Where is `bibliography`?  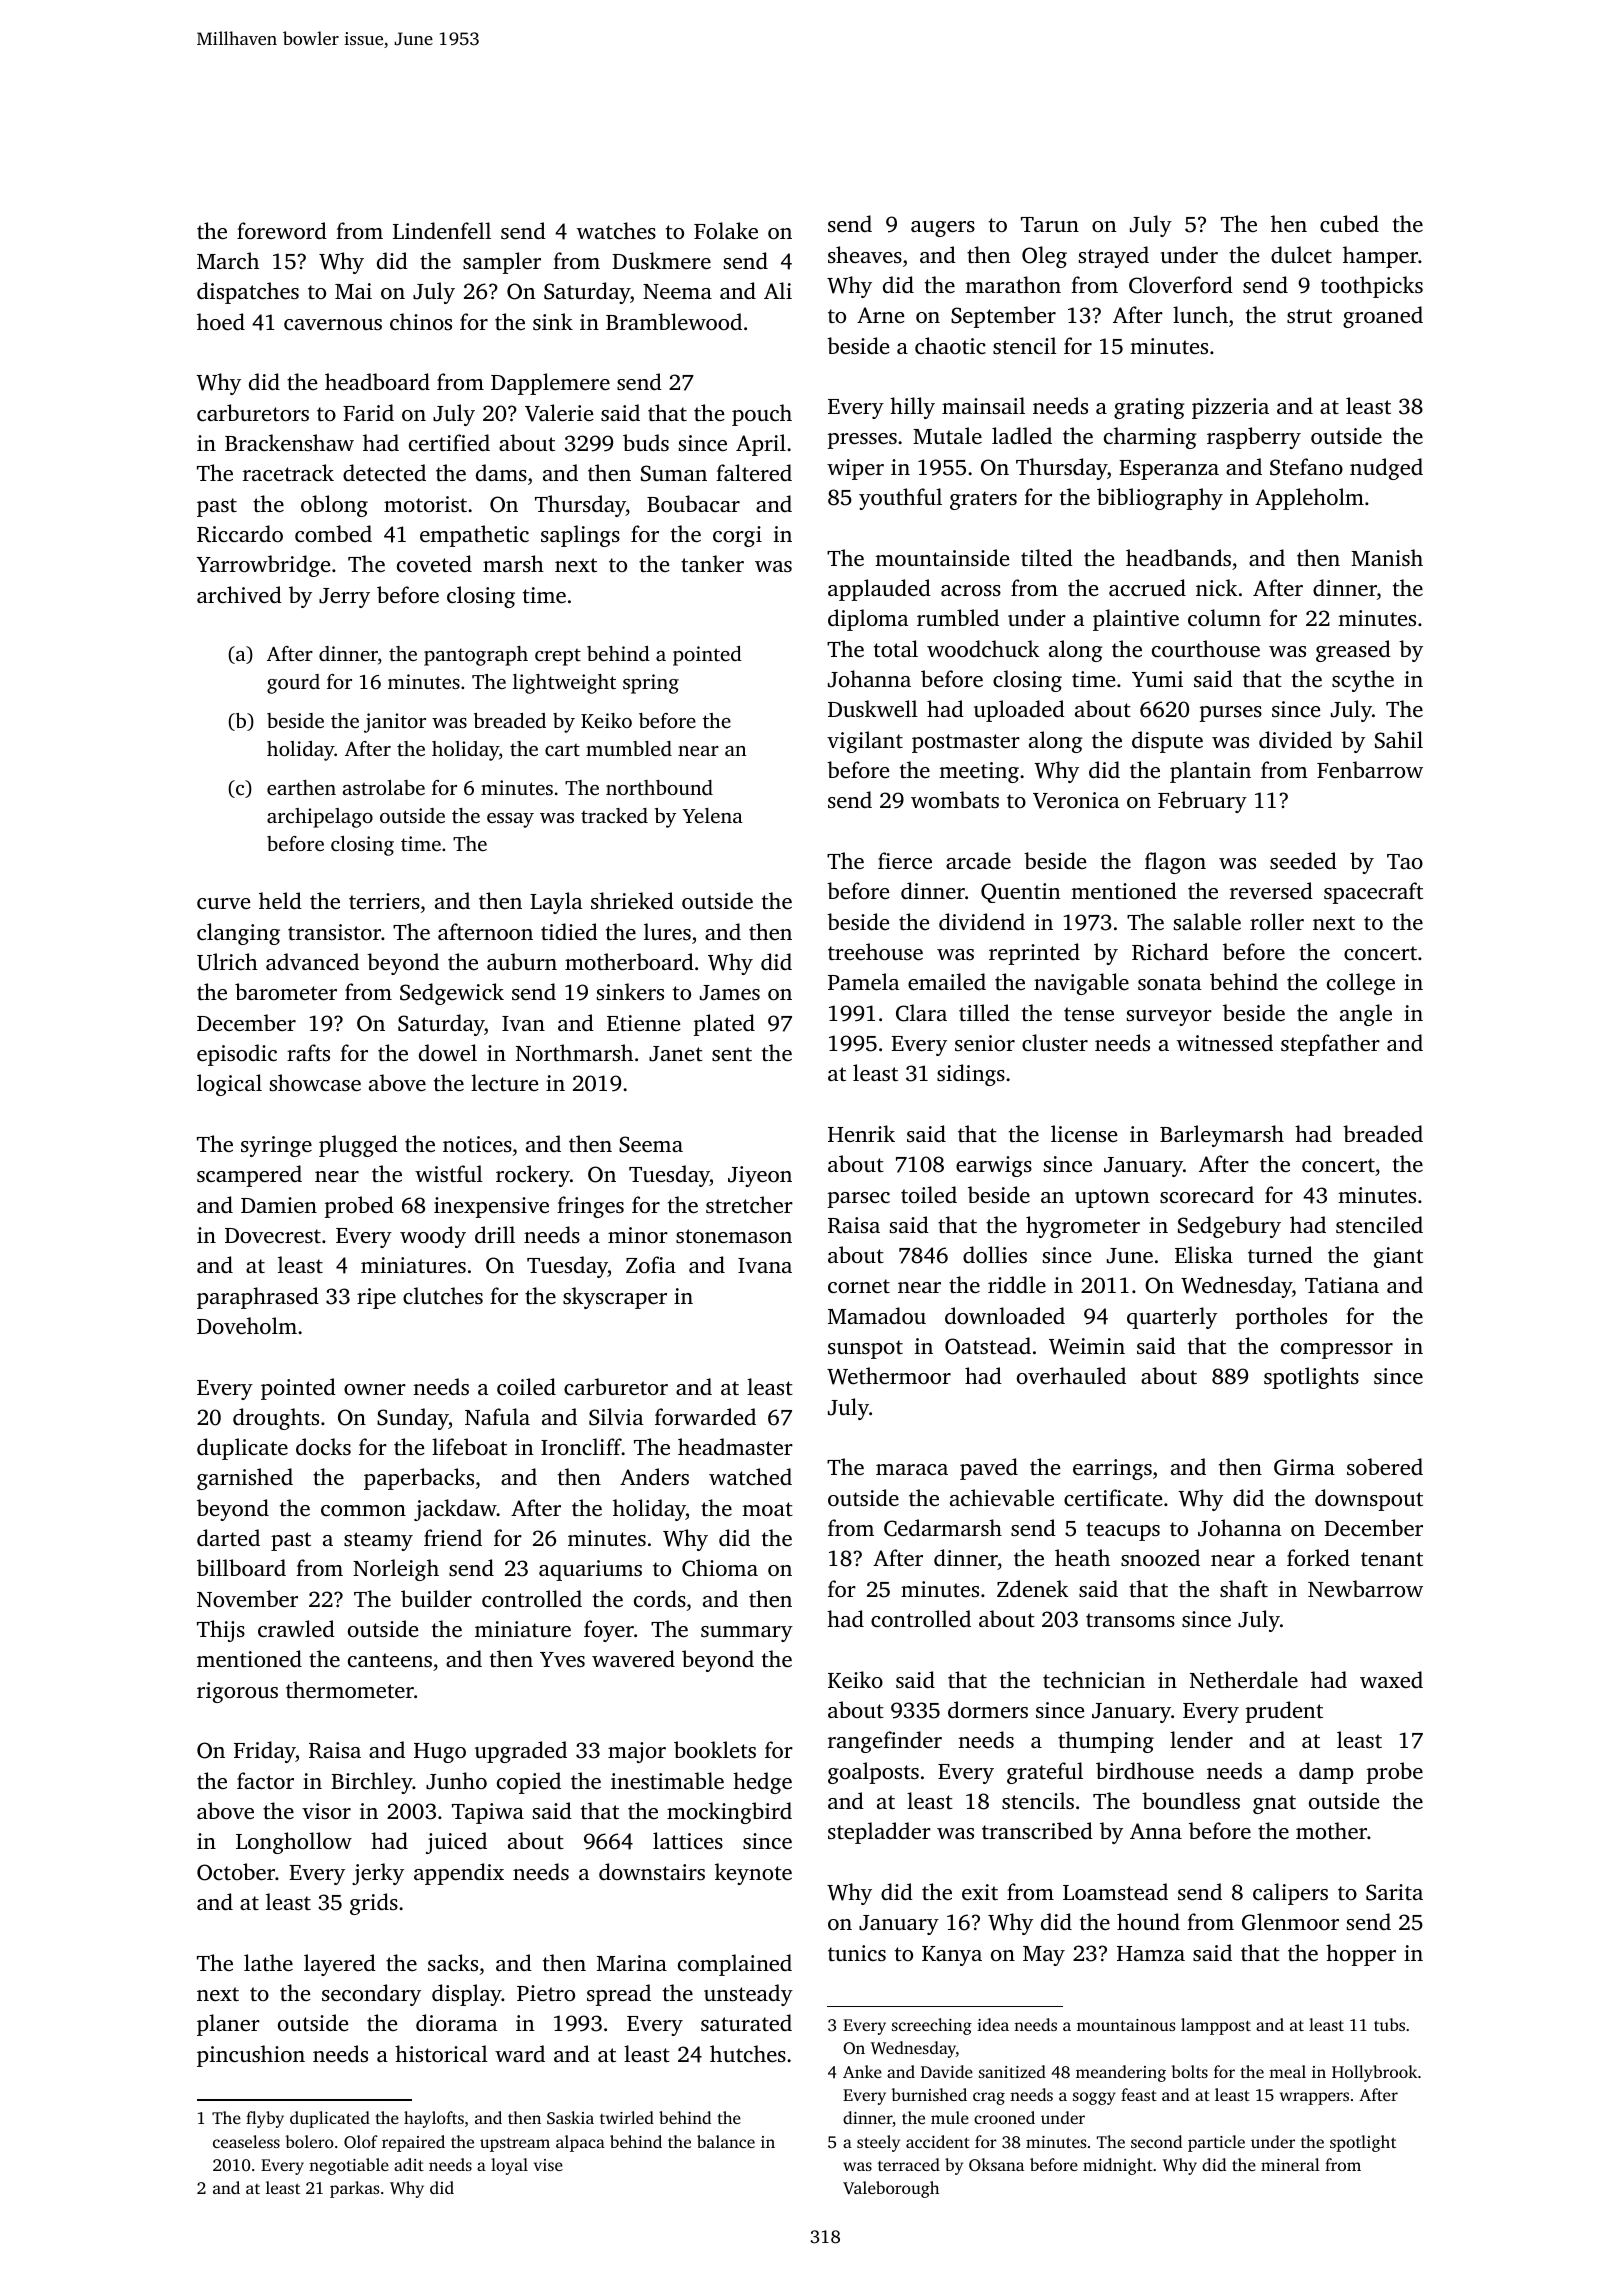 bibliography is located at coordinates (1160, 499).
